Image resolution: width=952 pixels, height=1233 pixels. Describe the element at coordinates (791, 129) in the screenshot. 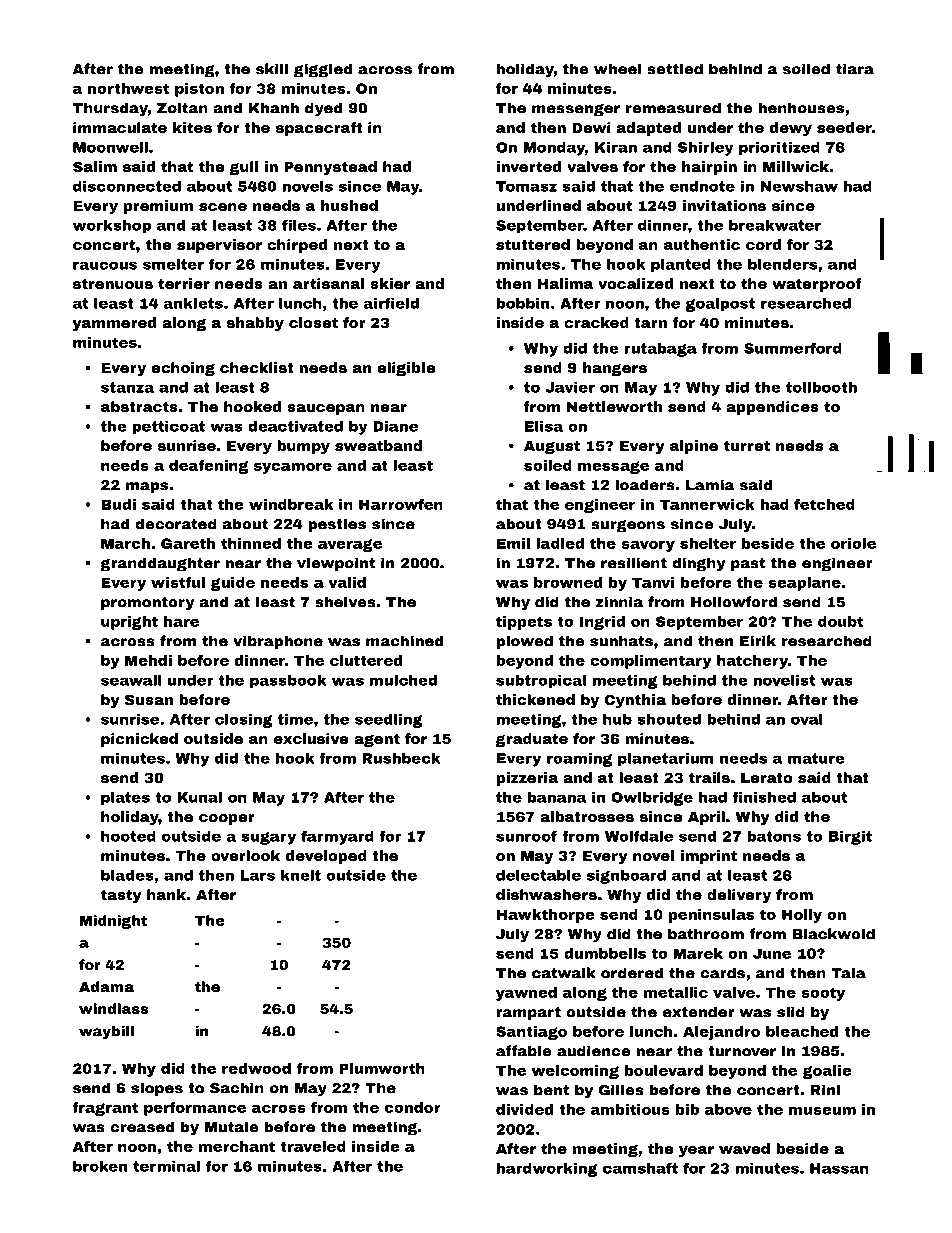

I see `dewy` at that location.
